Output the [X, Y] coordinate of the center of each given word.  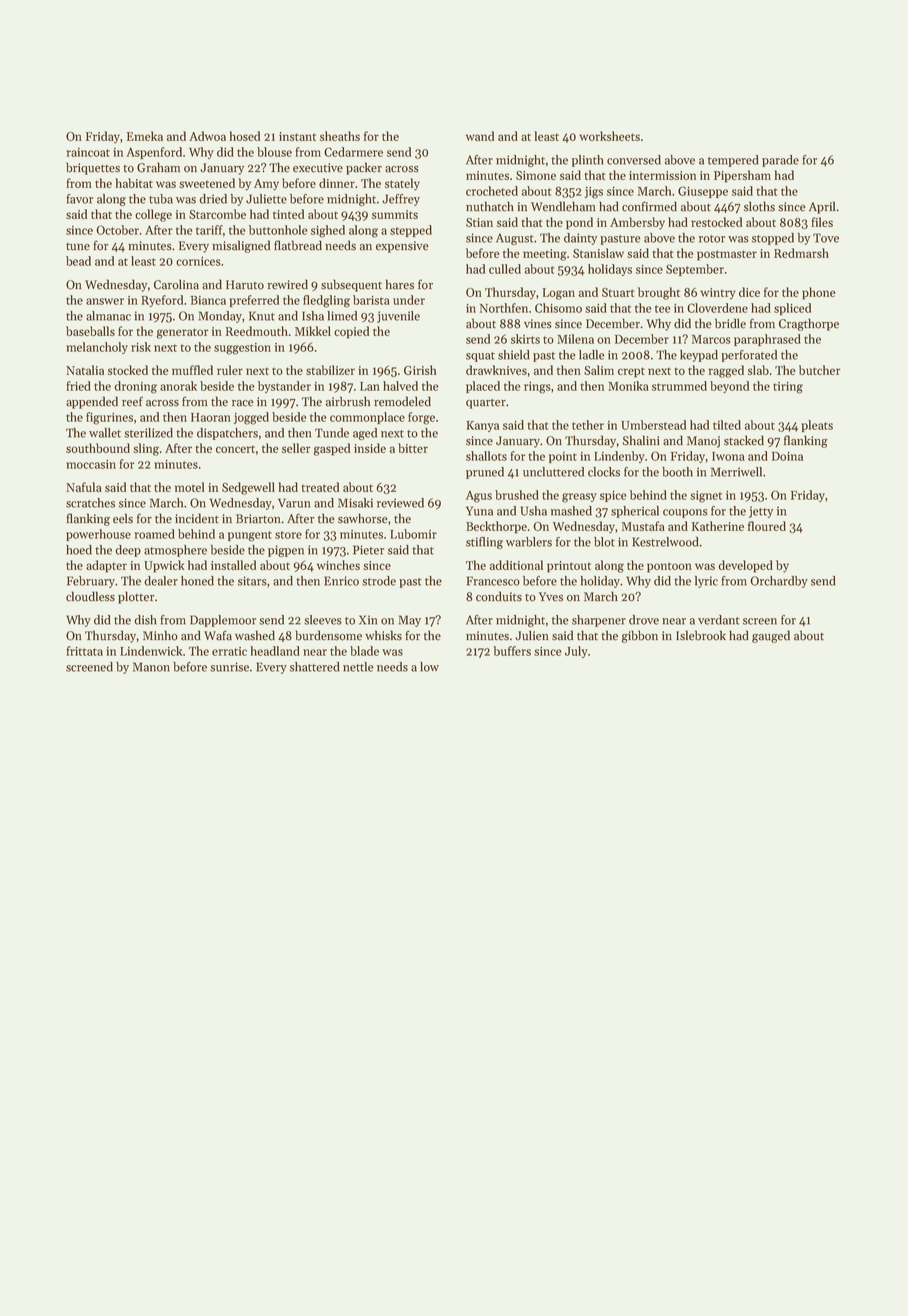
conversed [634, 160]
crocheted [492, 191]
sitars [252, 581]
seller [296, 448]
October [117, 230]
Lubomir [413, 534]
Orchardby [779, 582]
